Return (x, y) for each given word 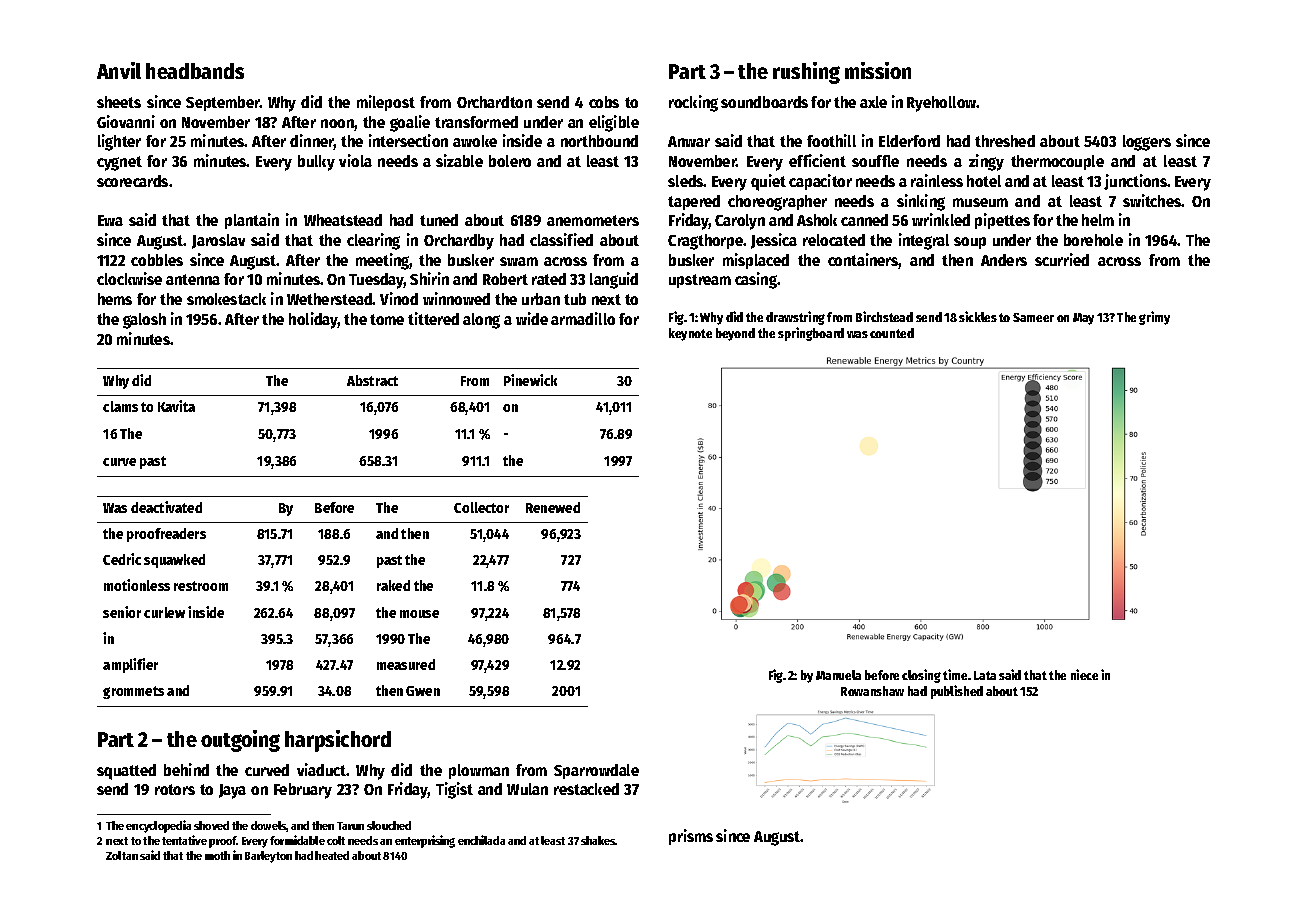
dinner (312, 142)
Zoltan (122, 855)
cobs (604, 102)
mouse (419, 614)
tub (575, 299)
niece (1084, 674)
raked (393, 585)
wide (532, 318)
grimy (1154, 318)
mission (878, 70)
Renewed (553, 507)
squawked (174, 561)
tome (387, 319)
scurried (1062, 259)
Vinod (399, 298)
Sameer (1033, 317)
